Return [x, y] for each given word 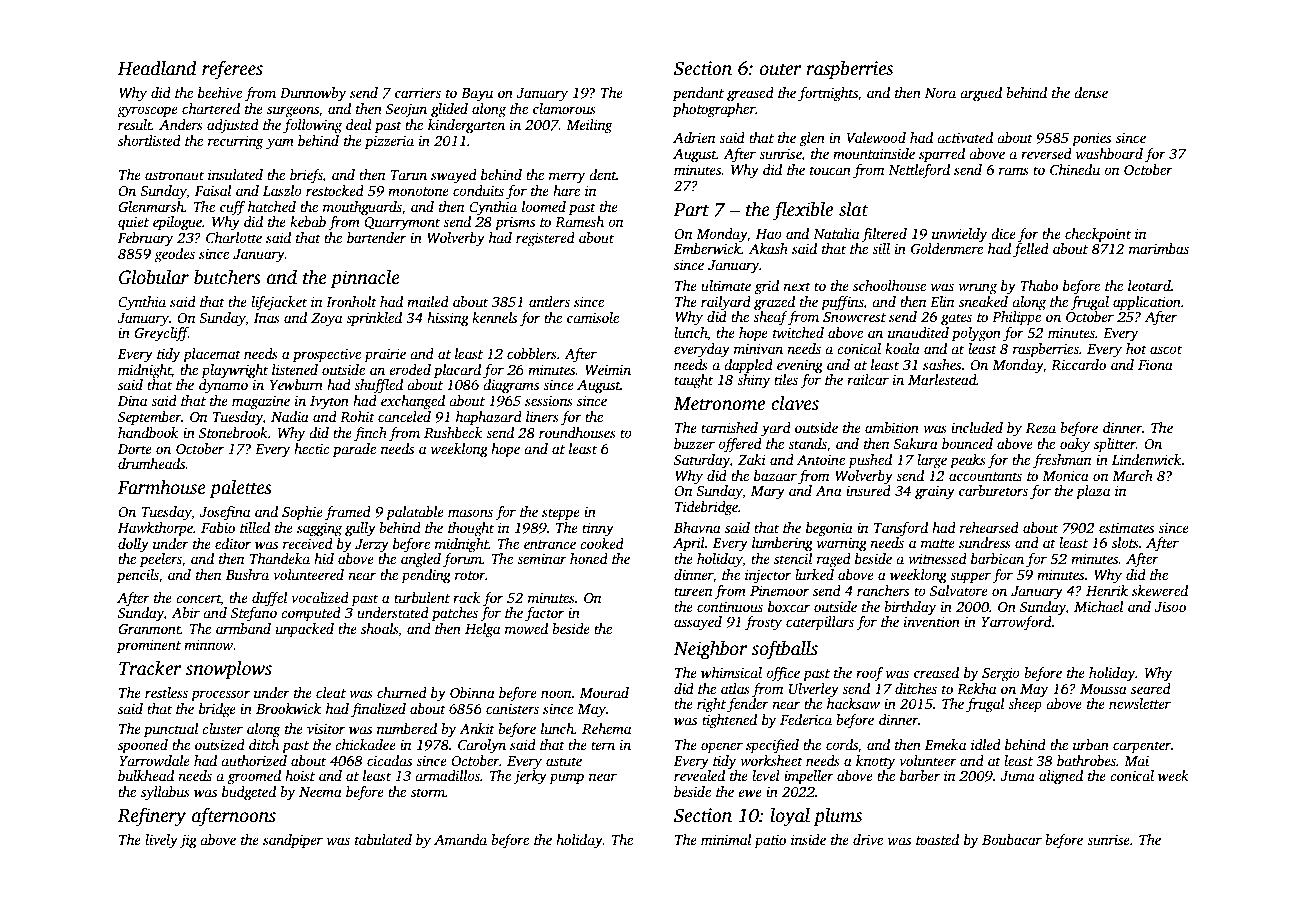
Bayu [477, 95]
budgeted [249, 793]
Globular [154, 277]
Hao [769, 234]
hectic [312, 448]
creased [936, 672]
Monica [1065, 475]
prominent [149, 646]
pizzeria [389, 142]
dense [1091, 92]
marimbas [1159, 248]
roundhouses [577, 432]
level [766, 775]
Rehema [606, 728]
